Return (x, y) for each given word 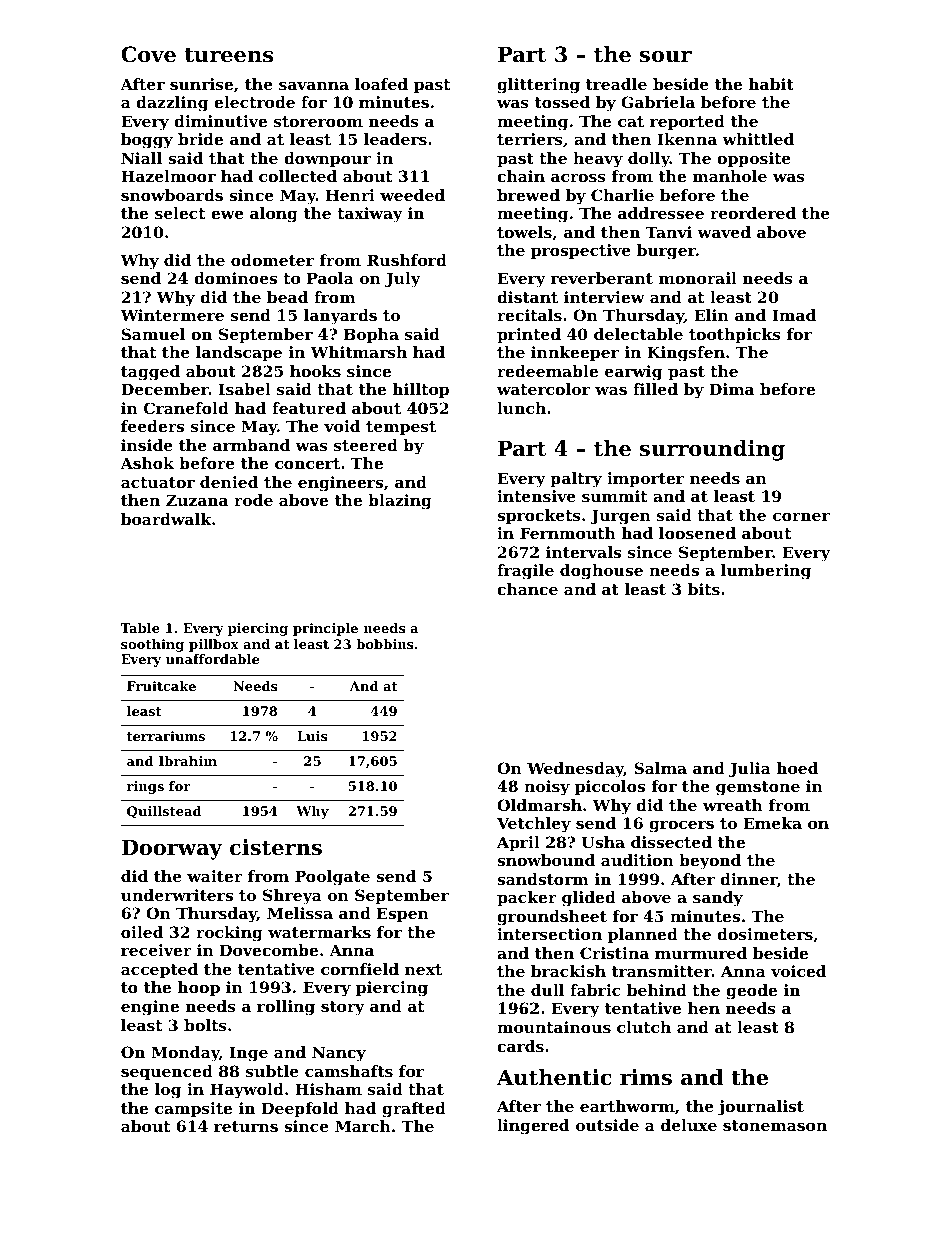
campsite (193, 1109)
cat (631, 121)
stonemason (775, 1125)
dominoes (235, 278)
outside (607, 1125)
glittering (538, 86)
